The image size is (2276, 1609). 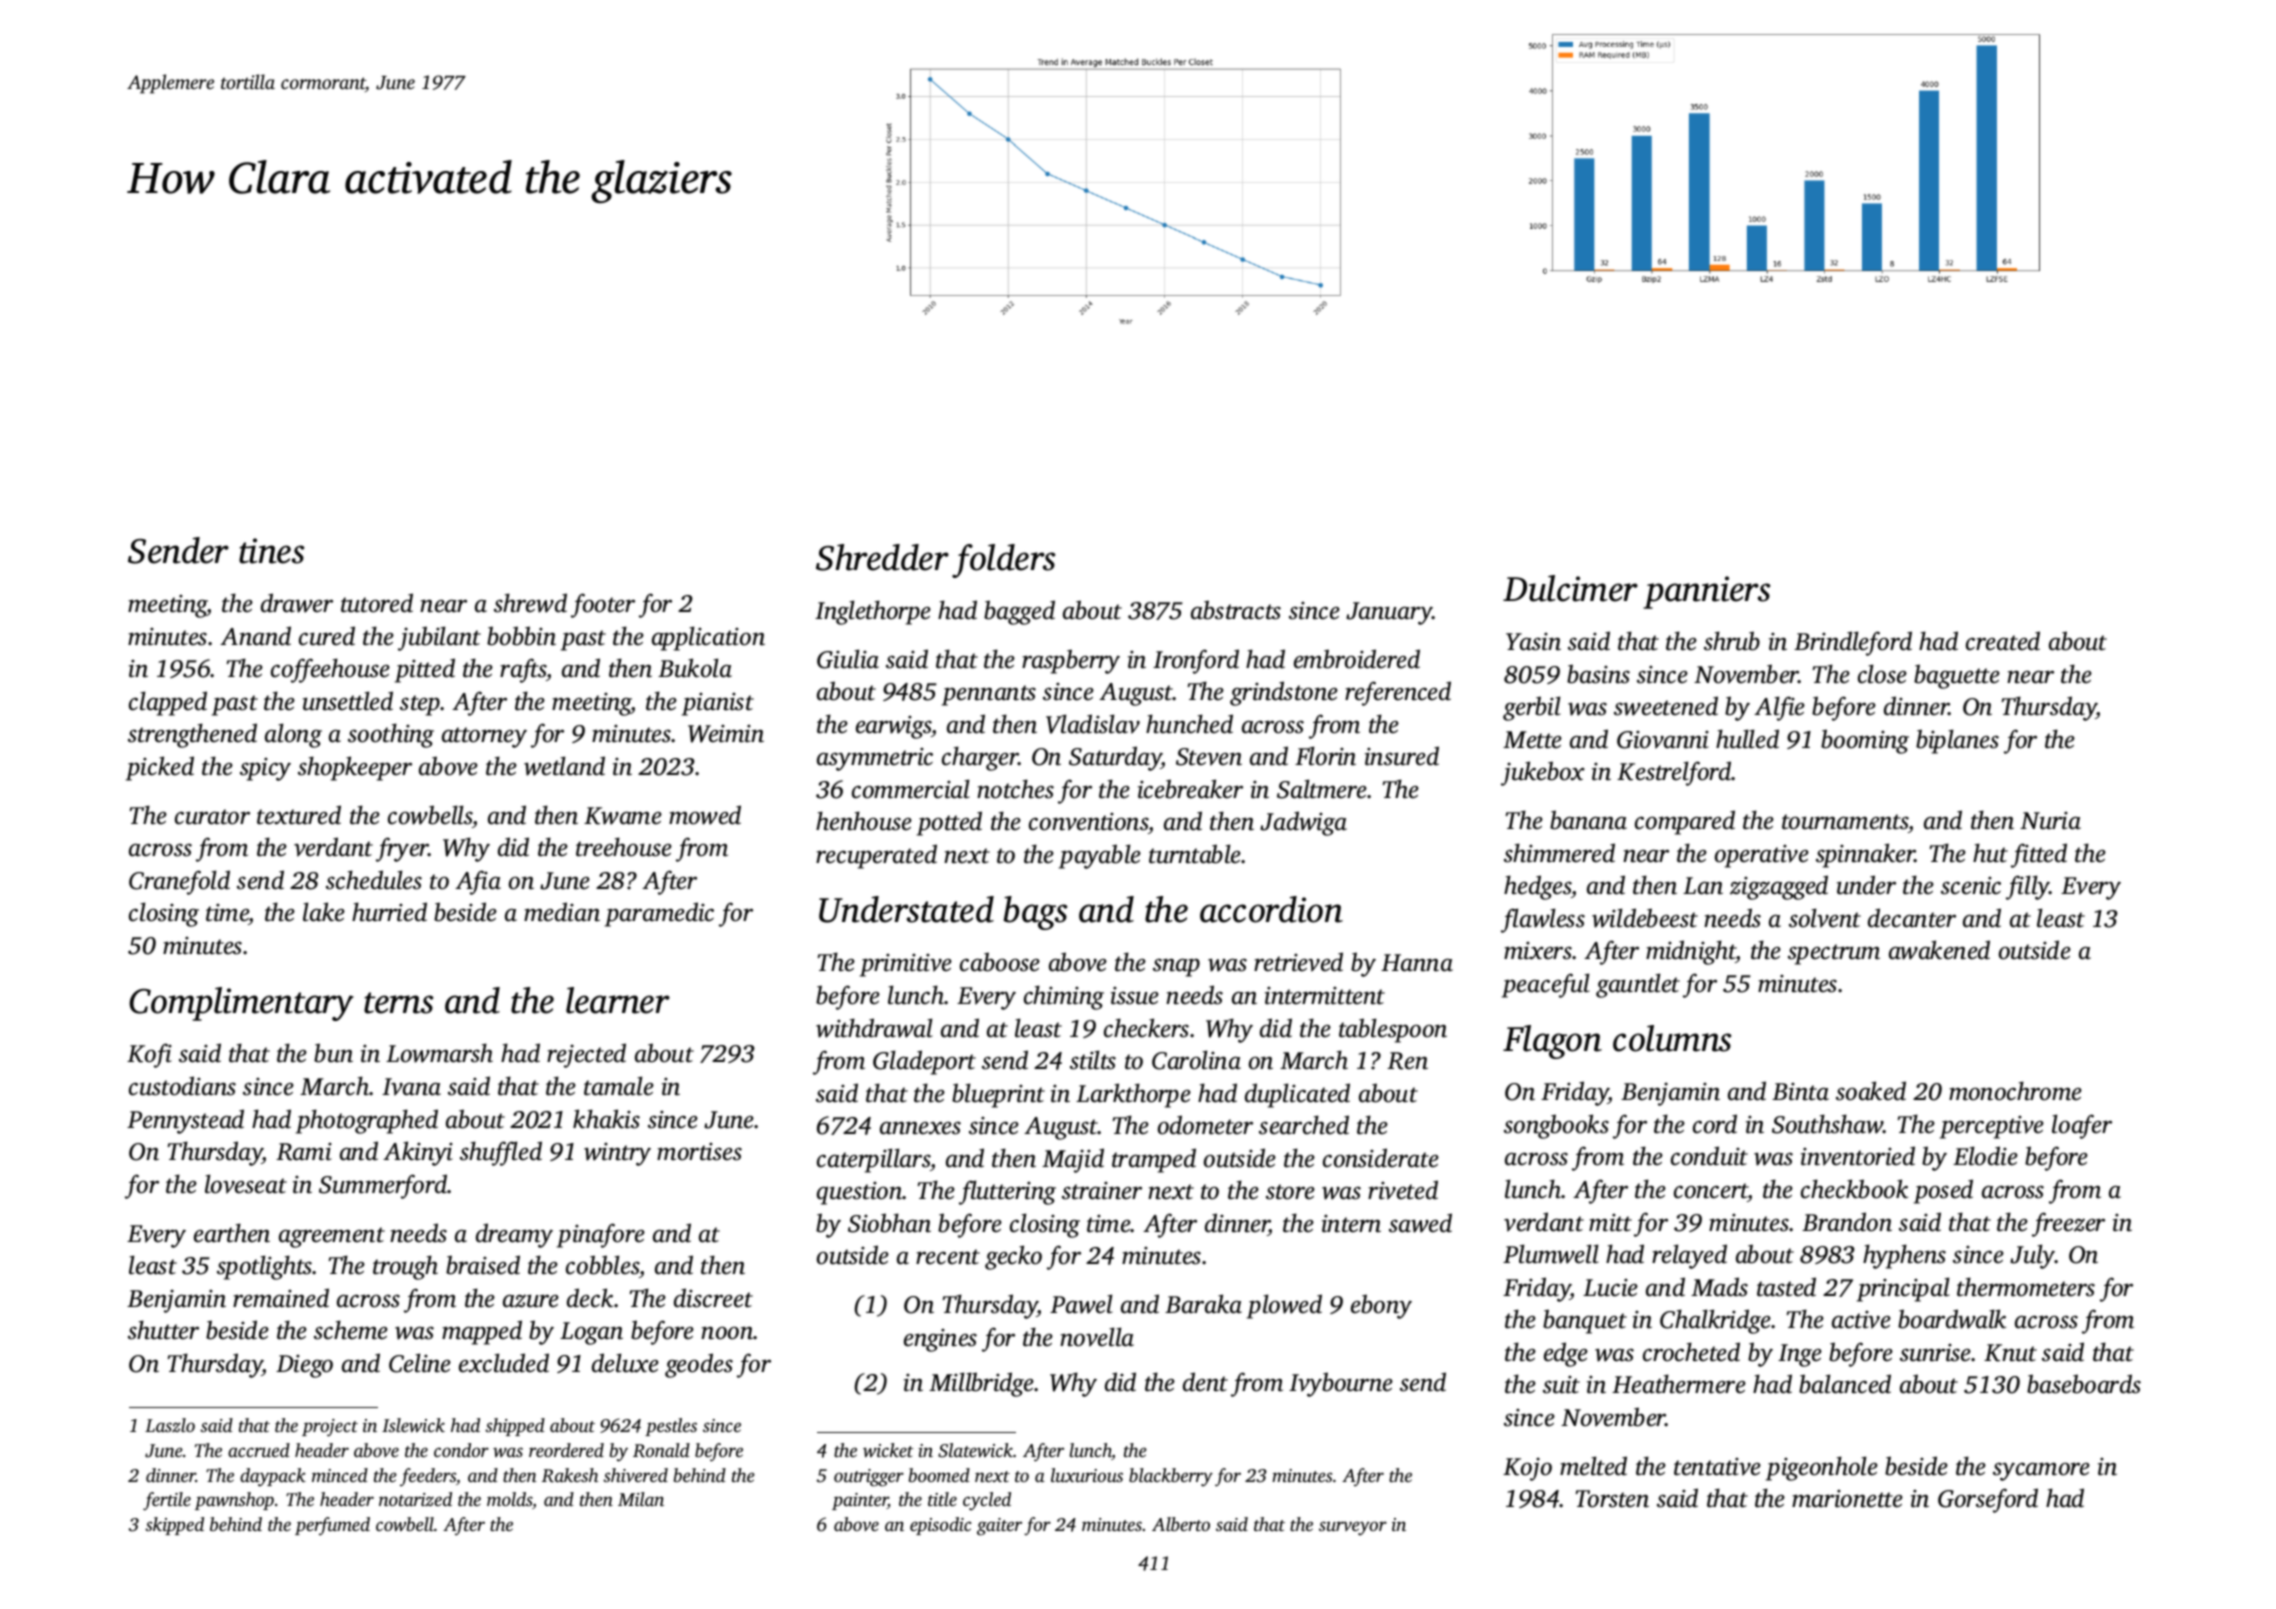 What do you see at coordinates (1357, 659) in the screenshot?
I see `embroidered` at bounding box center [1357, 659].
